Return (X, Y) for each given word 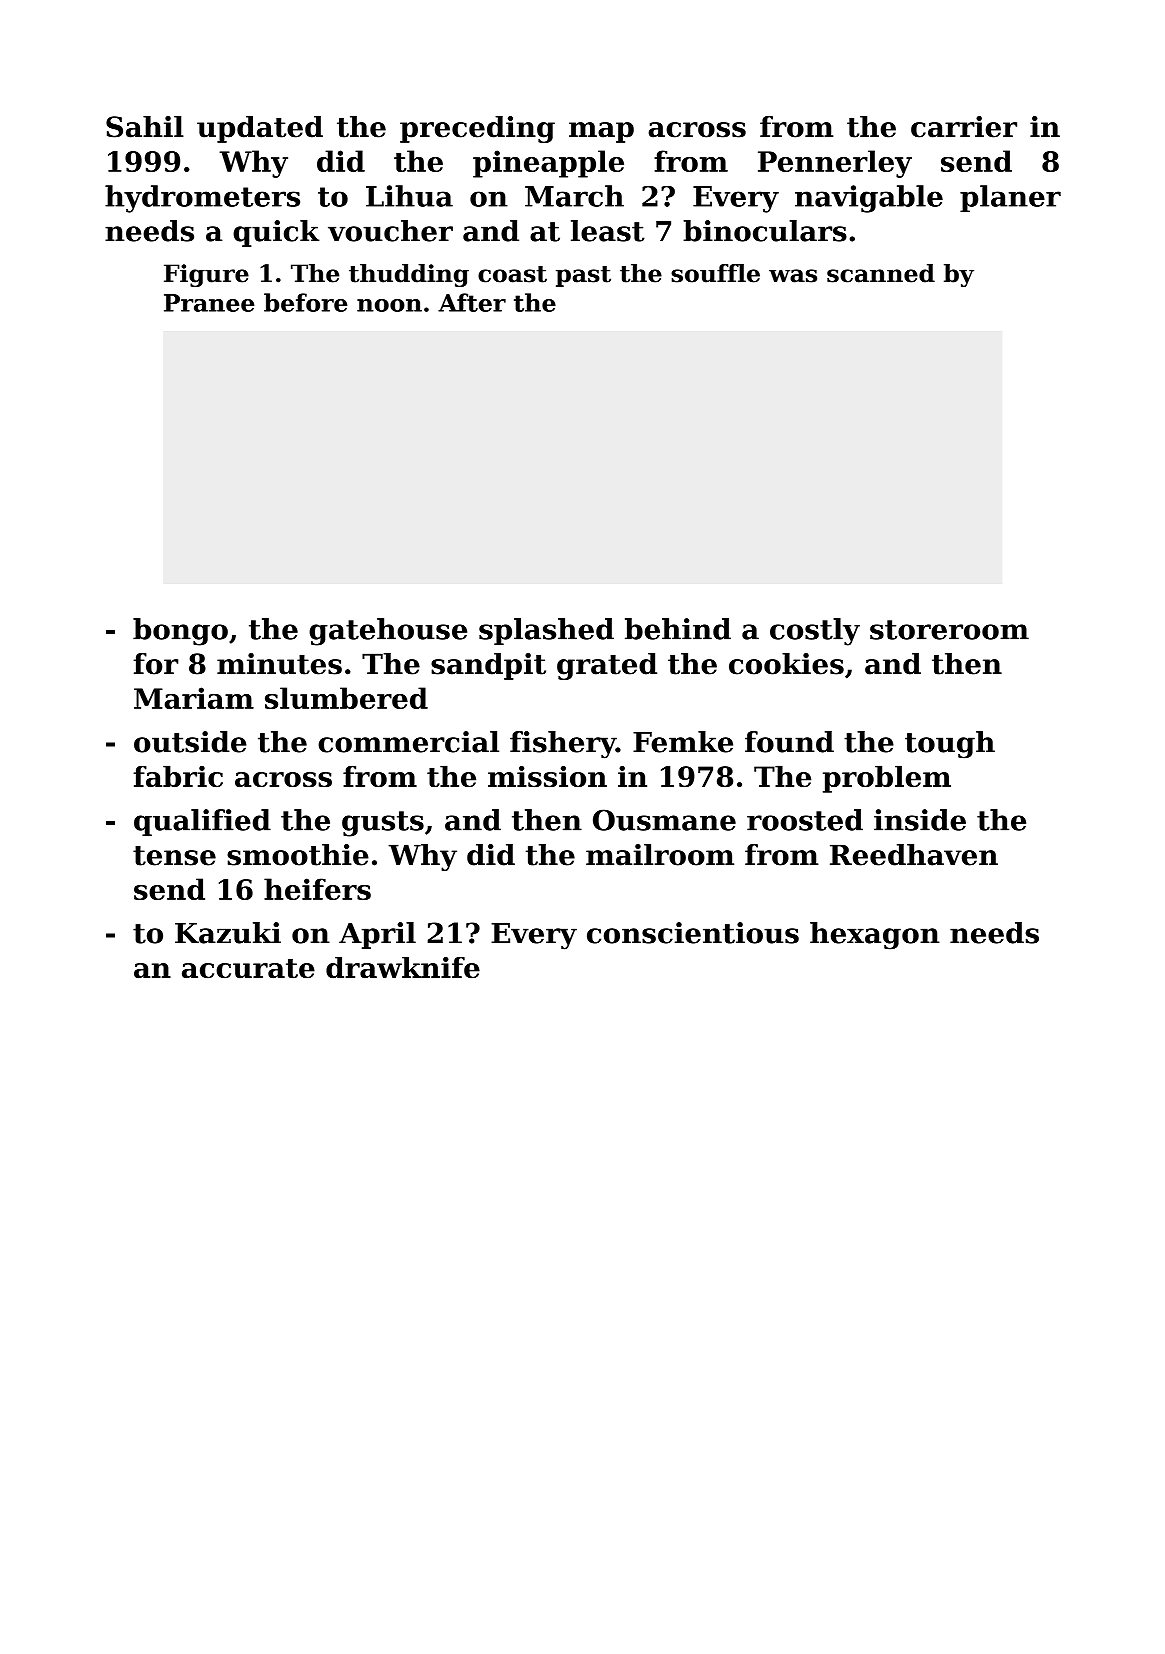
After (472, 302)
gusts (383, 824)
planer (1010, 198)
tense (174, 856)
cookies (786, 664)
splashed (546, 631)
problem (887, 779)
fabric (178, 776)
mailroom (660, 855)
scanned (881, 273)
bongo (180, 632)
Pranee (209, 303)
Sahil (145, 127)
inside (920, 820)
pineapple (548, 164)
